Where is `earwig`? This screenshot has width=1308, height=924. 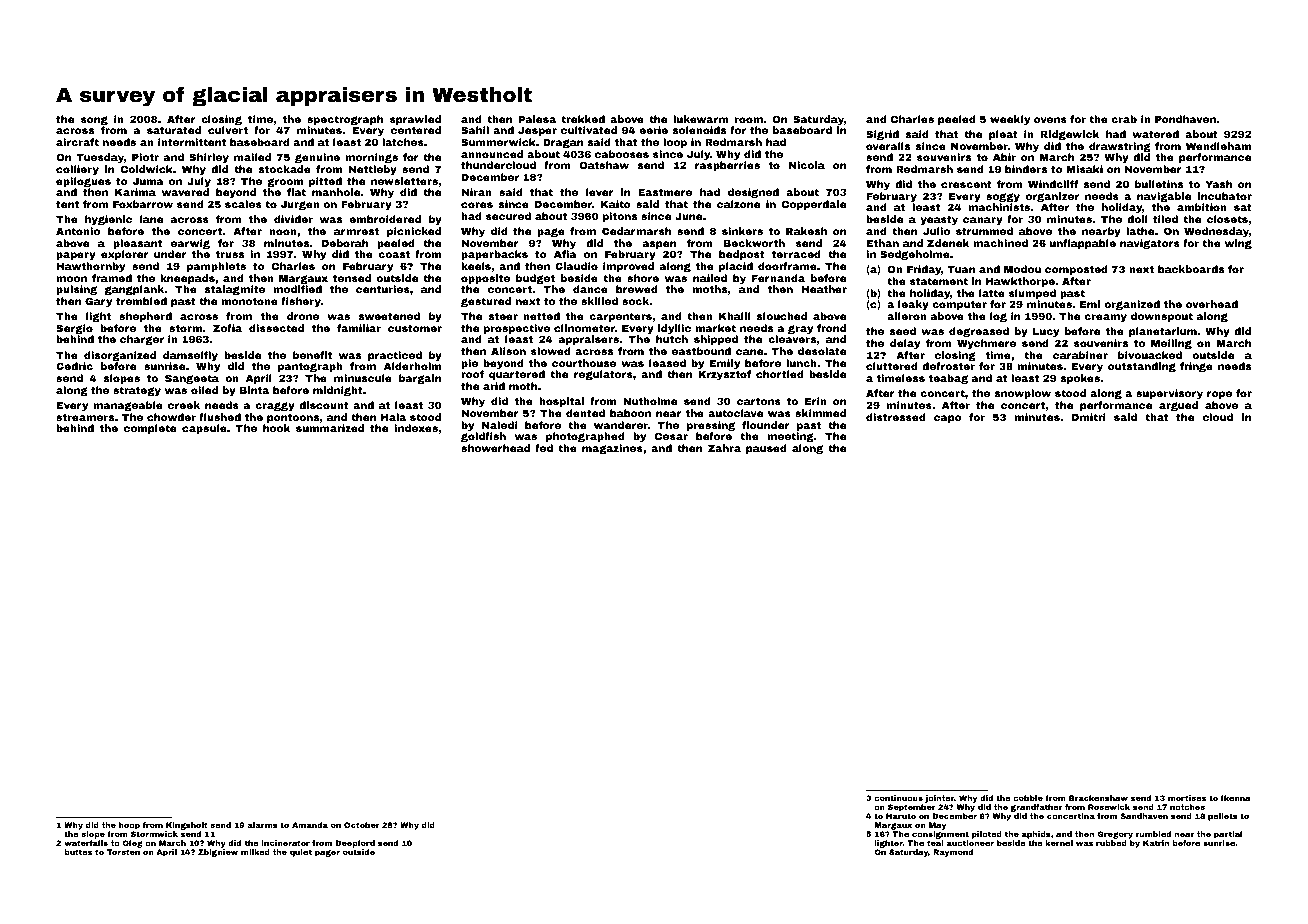
earwig is located at coordinates (190, 244).
